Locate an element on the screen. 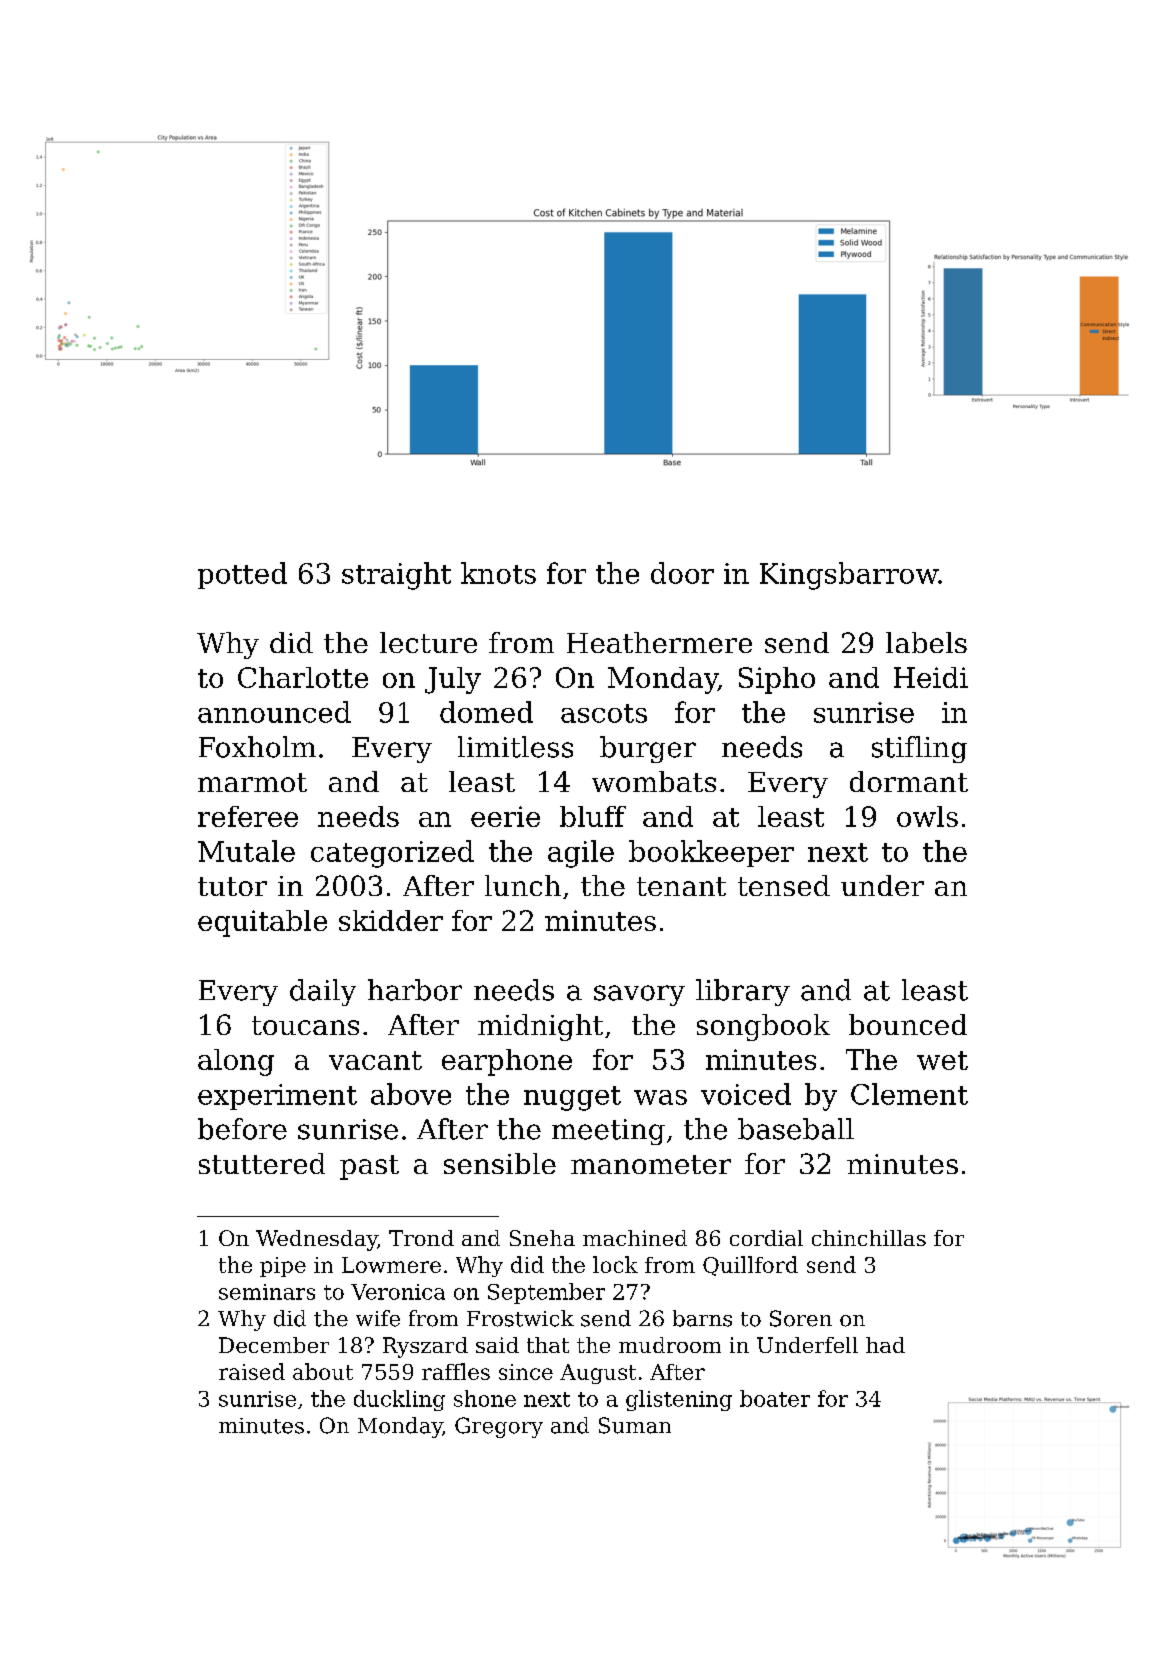 Image resolution: width=1165 pixels, height=1654 pixels. Sipho is located at coordinates (777, 680).
